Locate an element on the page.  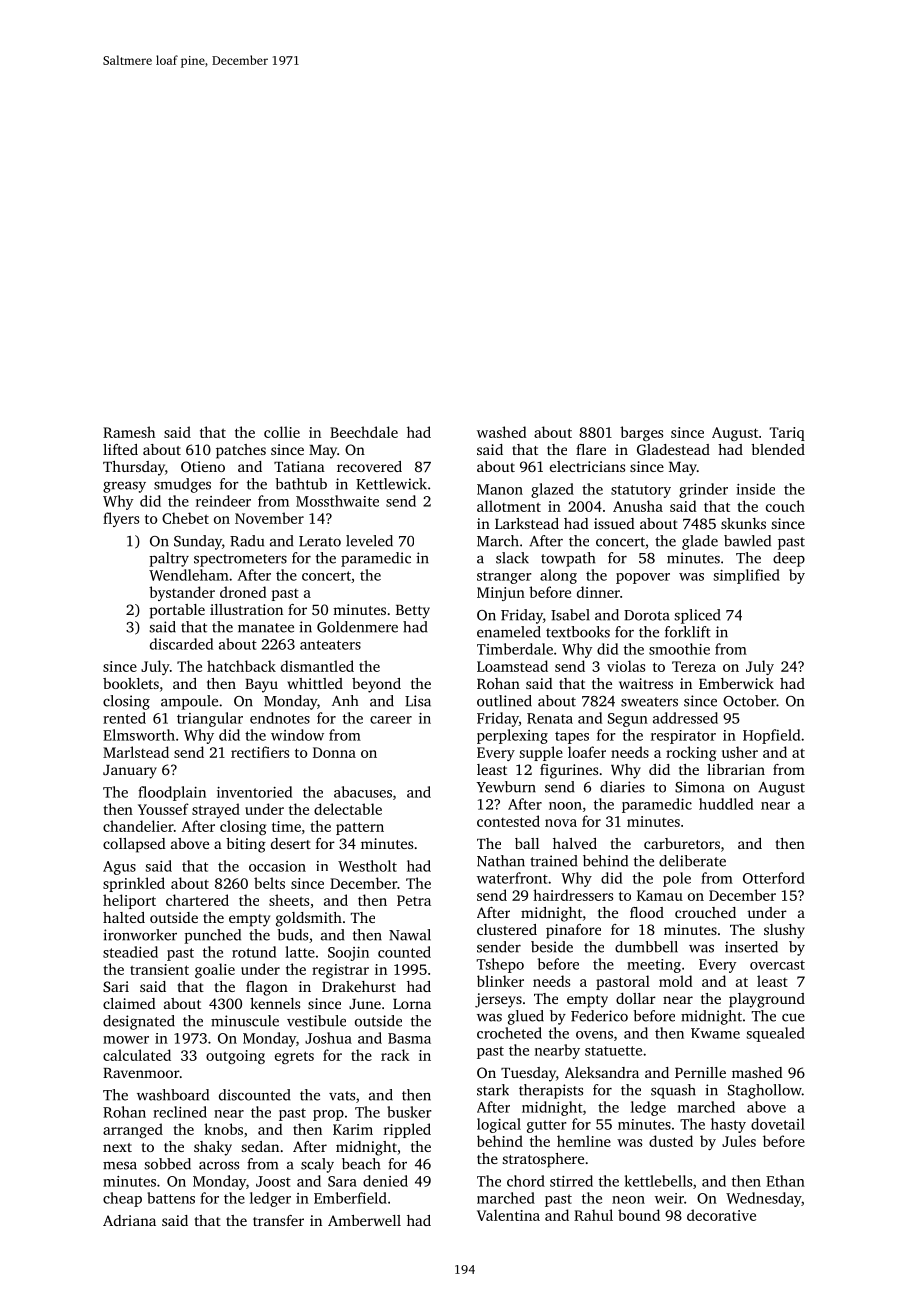
Anusha is located at coordinates (638, 506).
